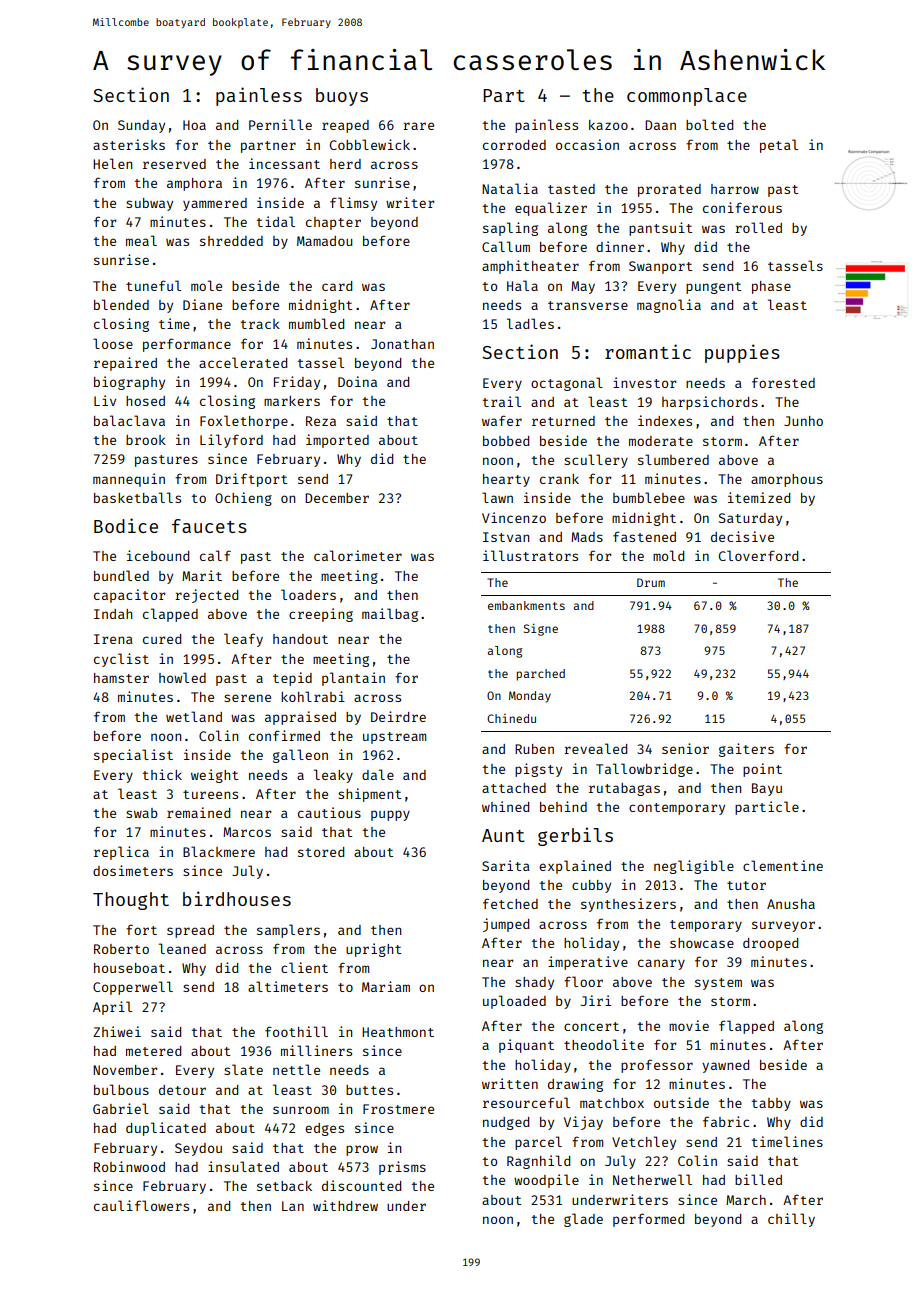 The width and height of the document is (924, 1308). I want to click on discounted, so click(361, 1185).
